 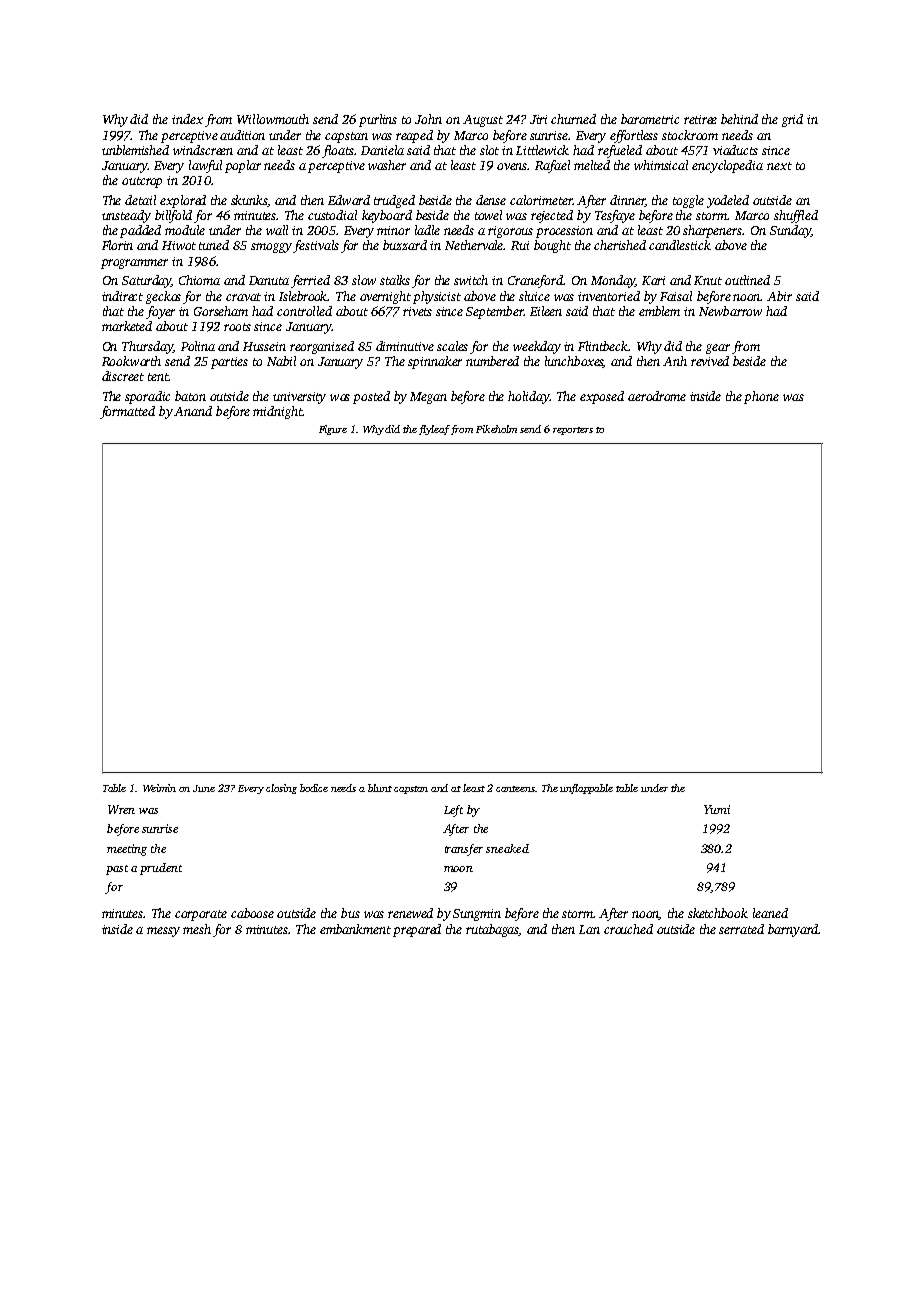 What do you see at coordinates (410, 913) in the screenshot?
I see `renewed` at bounding box center [410, 913].
